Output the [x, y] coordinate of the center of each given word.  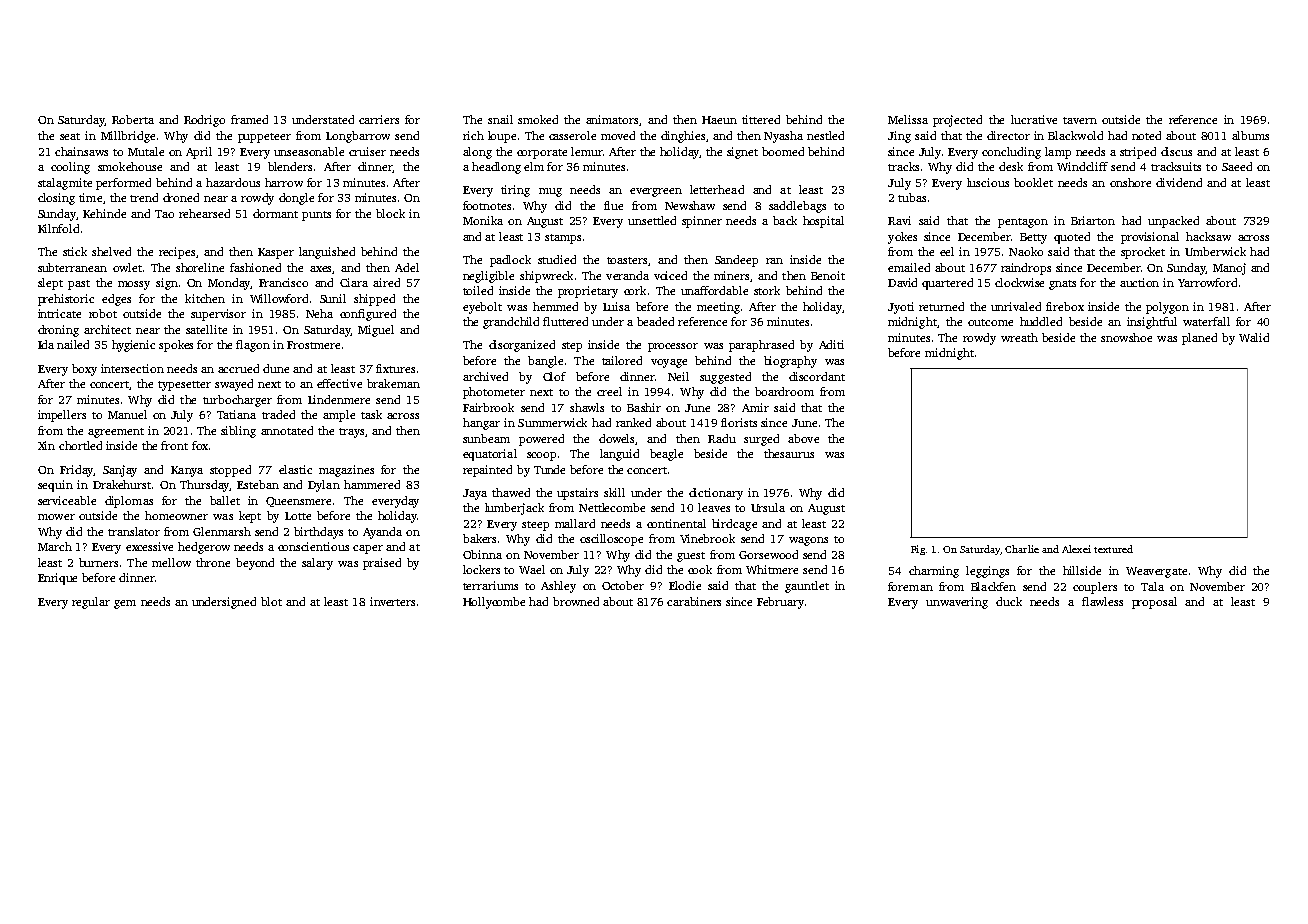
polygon [1167, 308]
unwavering [957, 603]
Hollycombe [494, 603]
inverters [392, 601]
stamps [563, 239]
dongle [296, 199]
